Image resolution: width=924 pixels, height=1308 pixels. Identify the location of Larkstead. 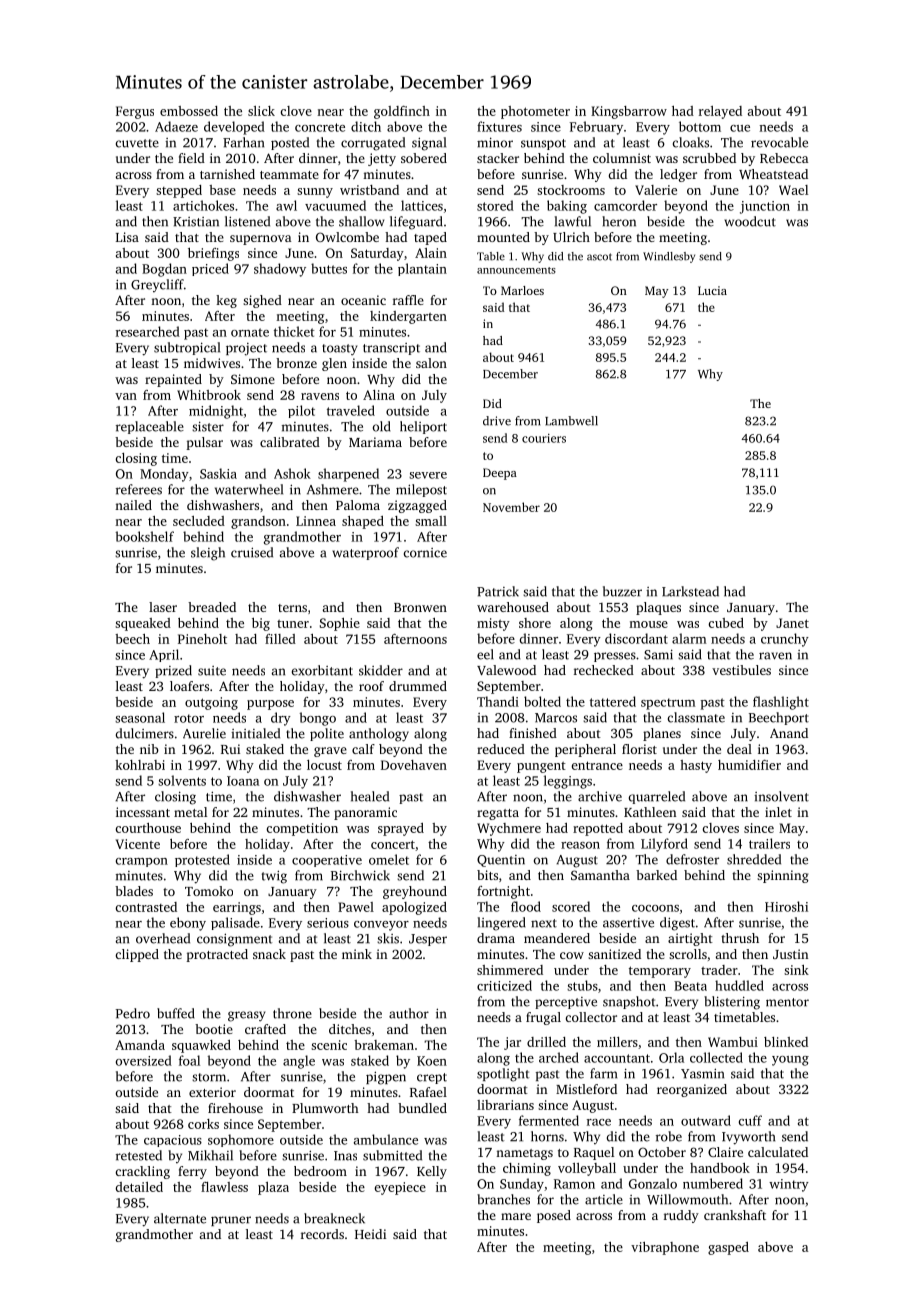
(690, 591).
